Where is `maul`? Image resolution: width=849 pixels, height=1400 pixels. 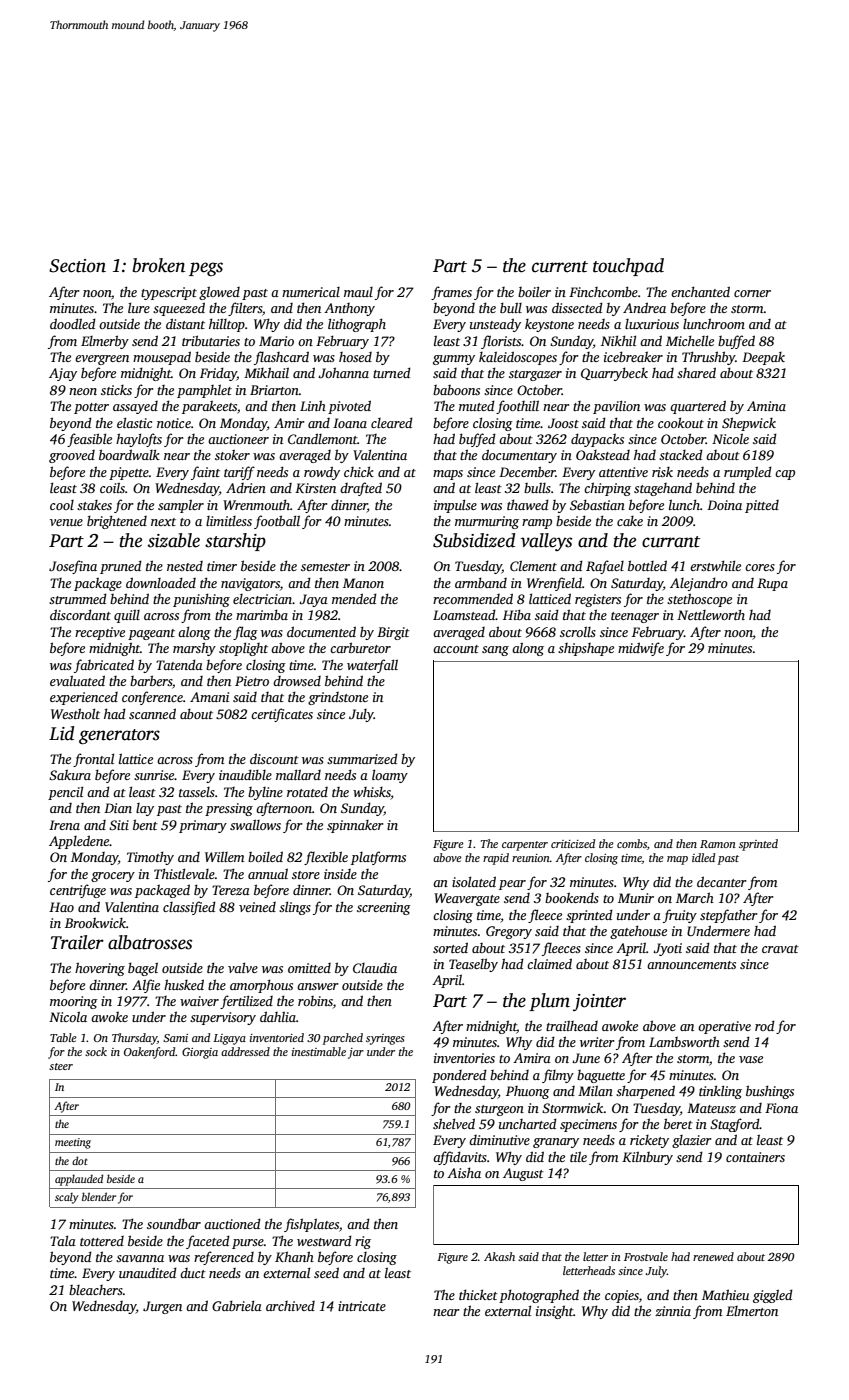 maul is located at coordinates (358, 292).
